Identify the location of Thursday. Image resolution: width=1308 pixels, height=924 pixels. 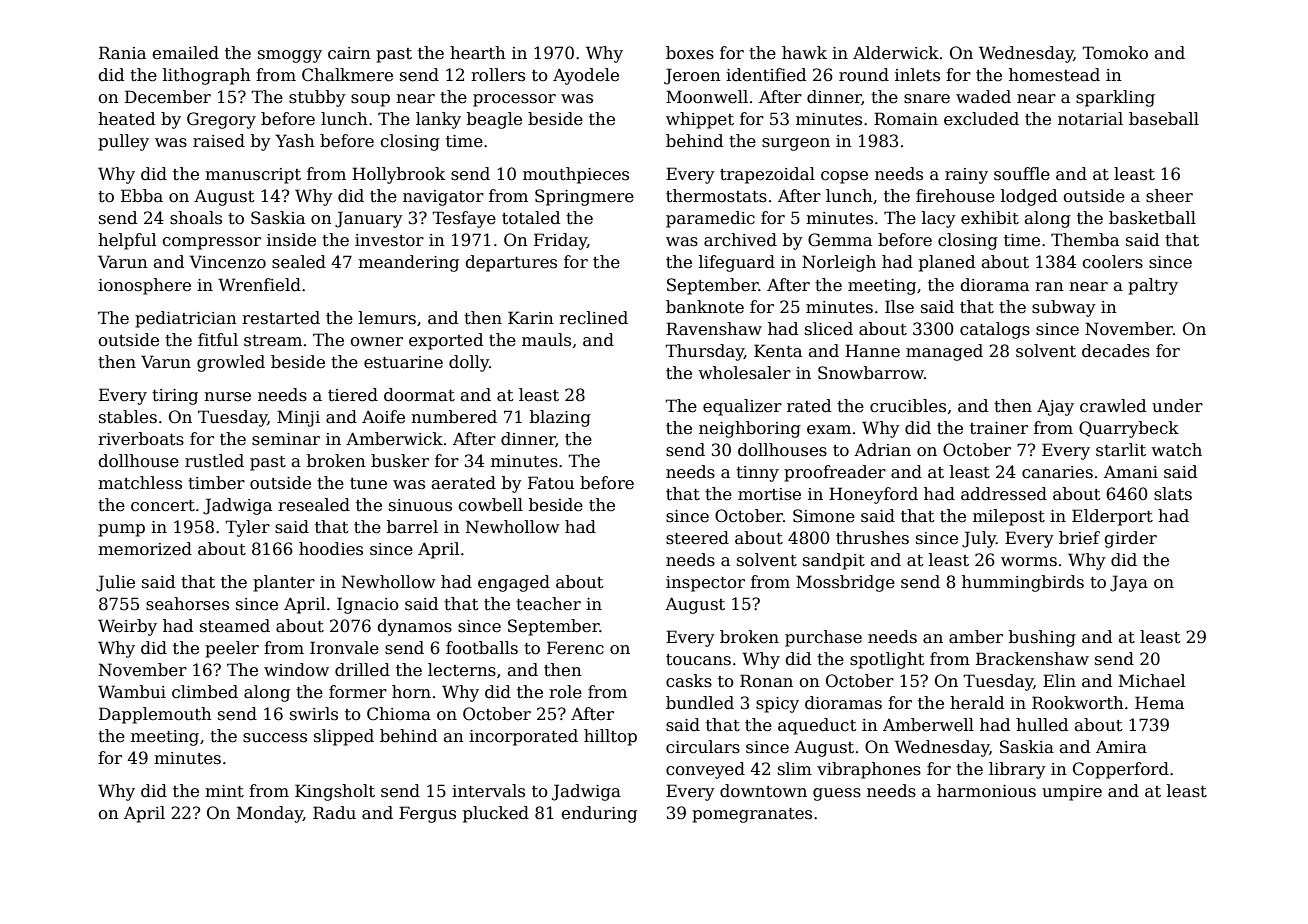
(704, 352).
